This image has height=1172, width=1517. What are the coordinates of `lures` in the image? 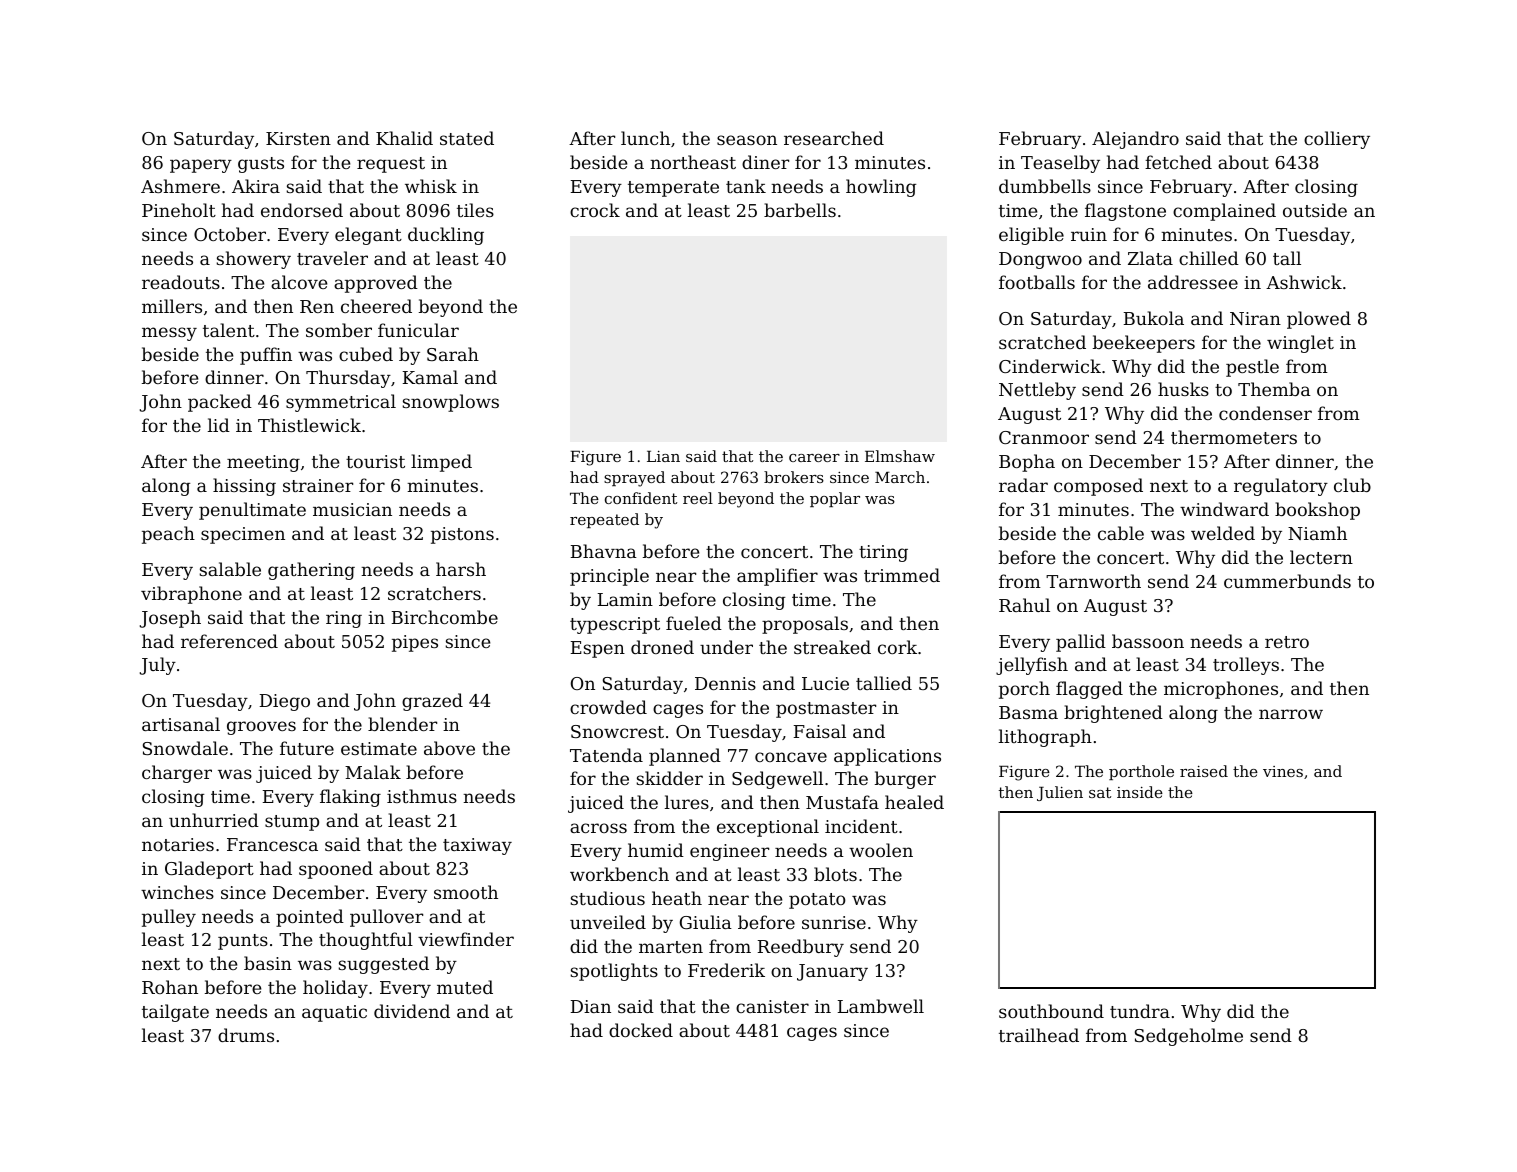 It's located at (687, 802).
